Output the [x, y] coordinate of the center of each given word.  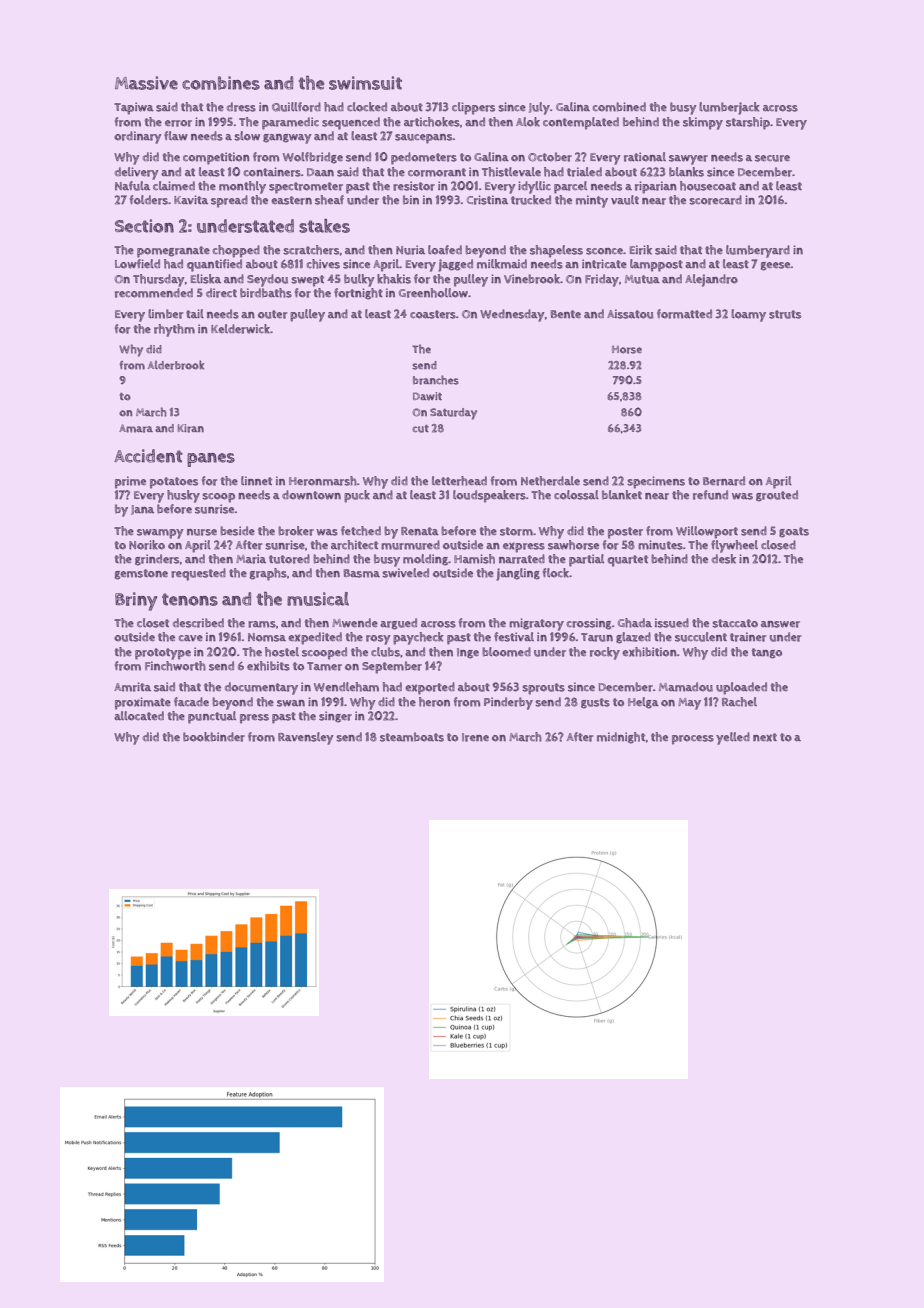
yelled [733, 738]
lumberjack [729, 108]
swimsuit [365, 83]
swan [291, 703]
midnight [621, 738]
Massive [146, 83]
